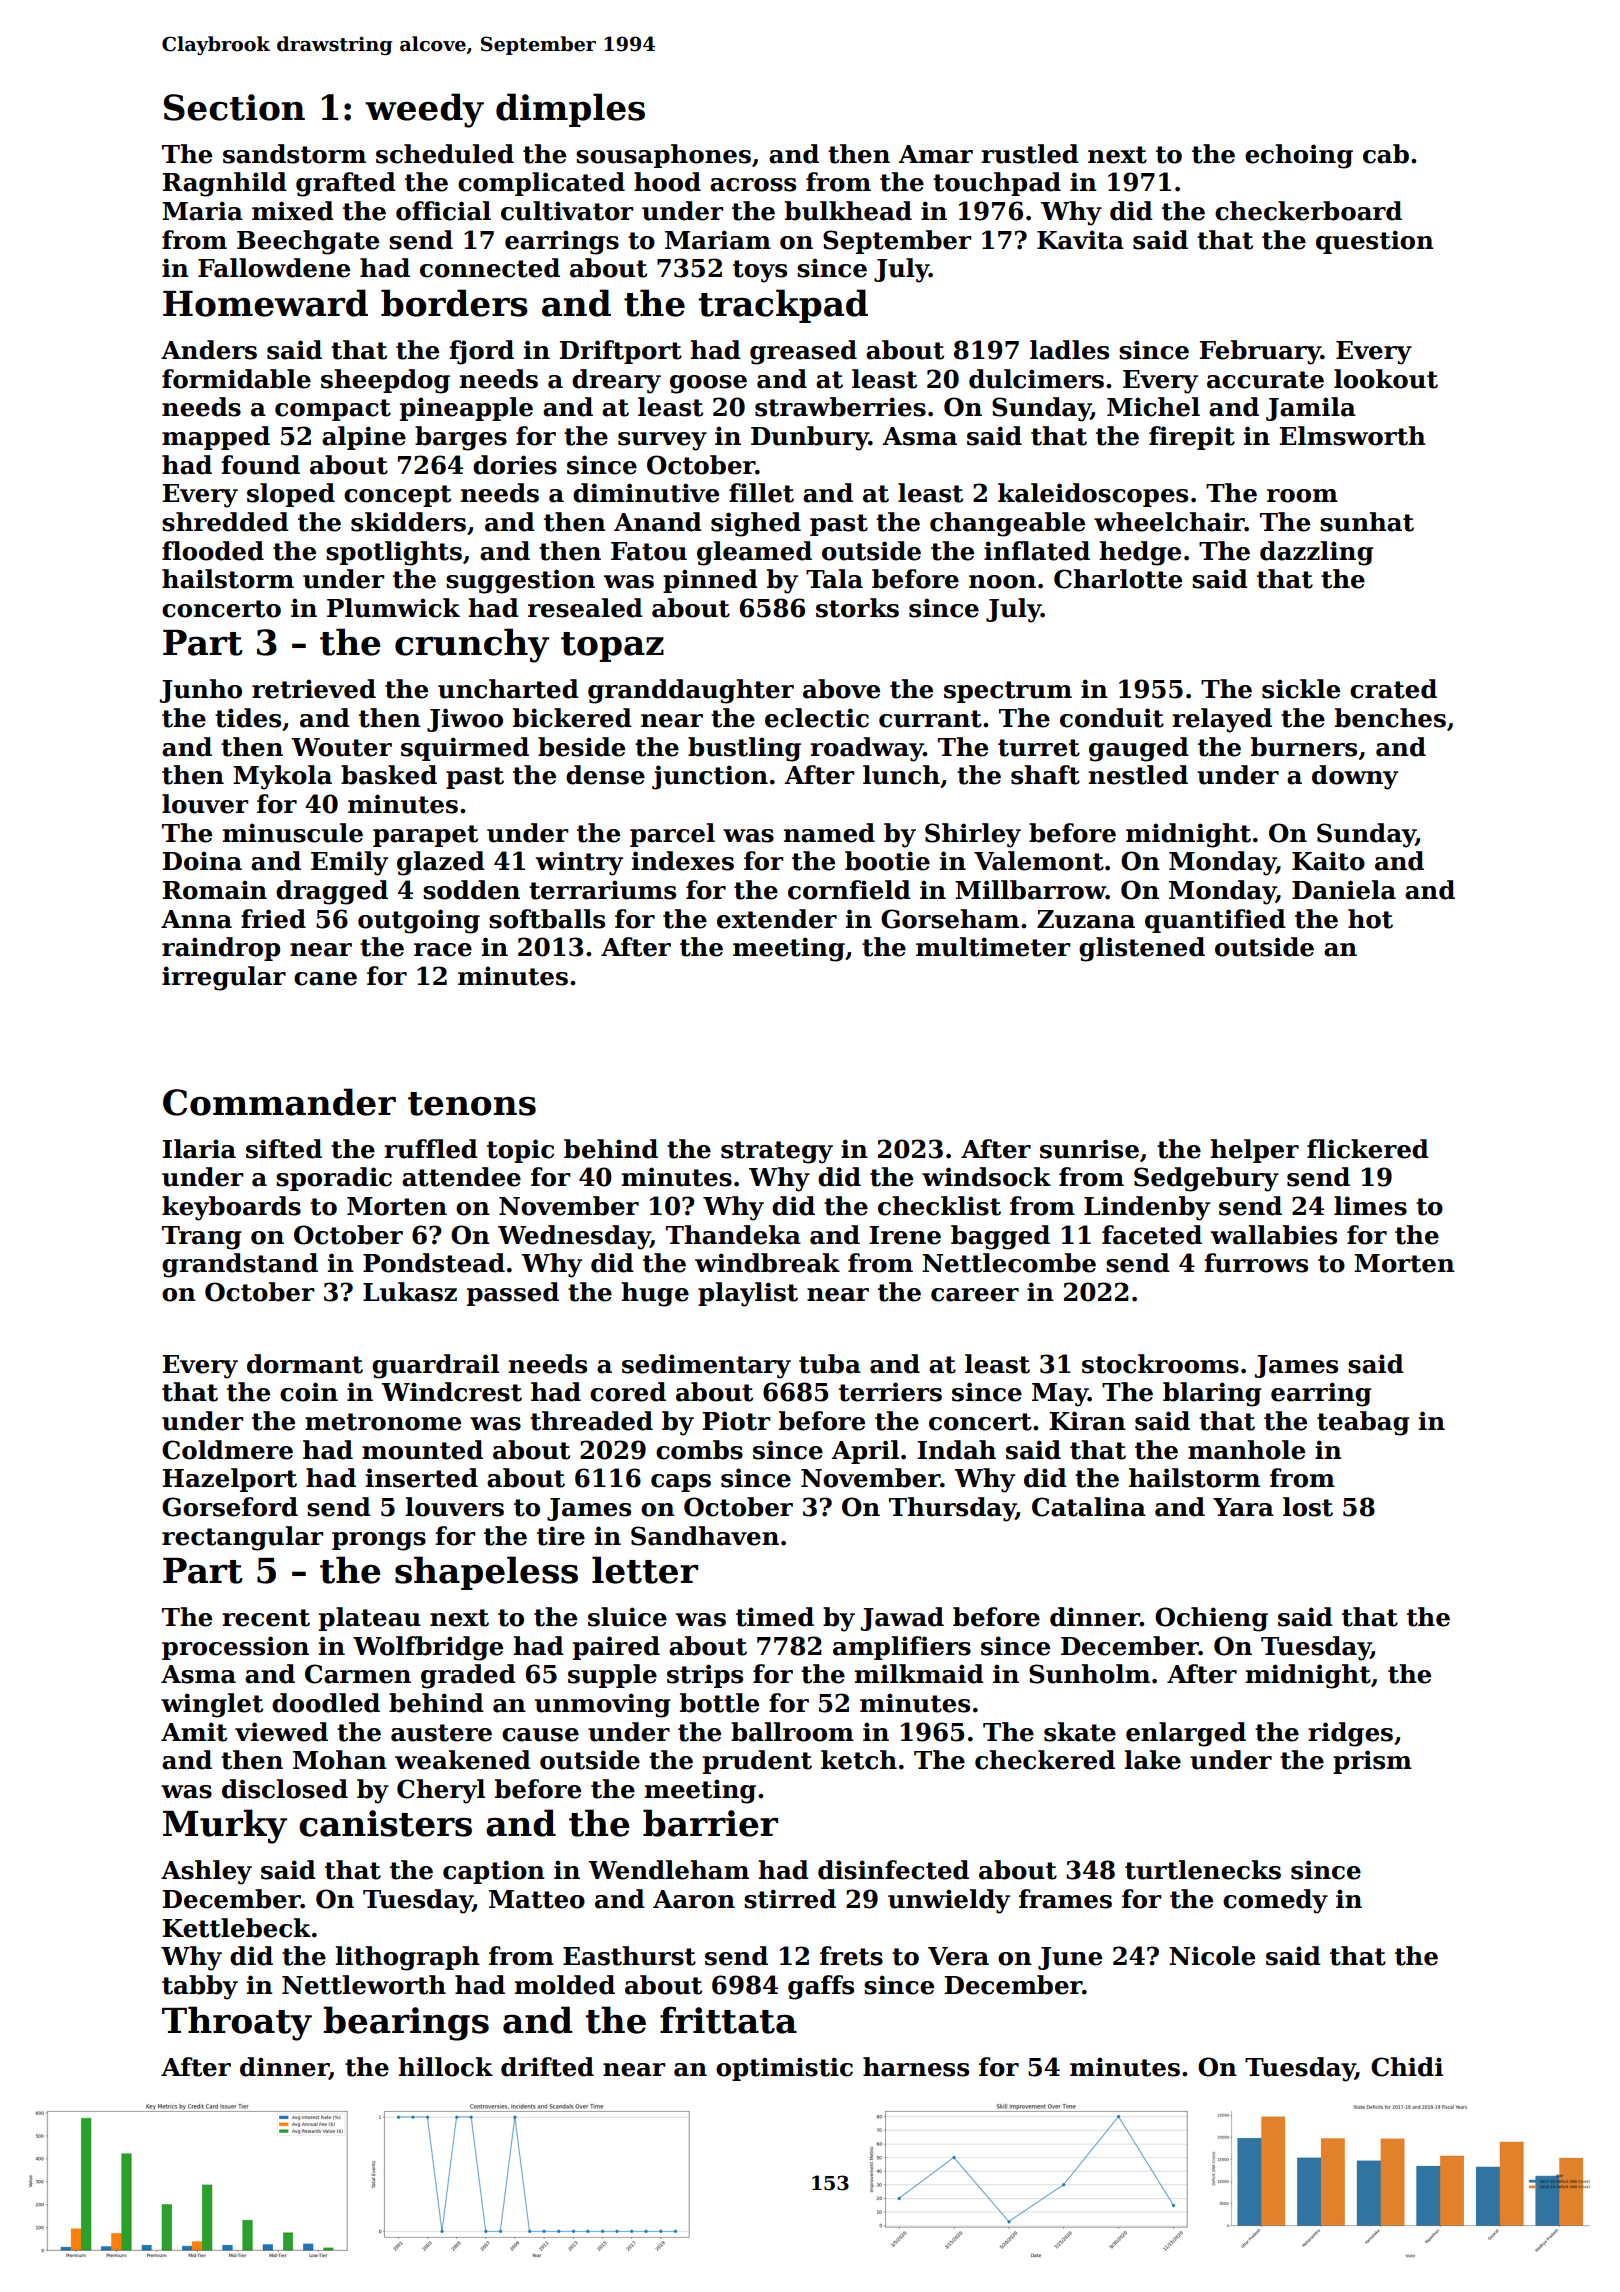  What do you see at coordinates (663, 156) in the screenshot?
I see `sousaphones` at bounding box center [663, 156].
